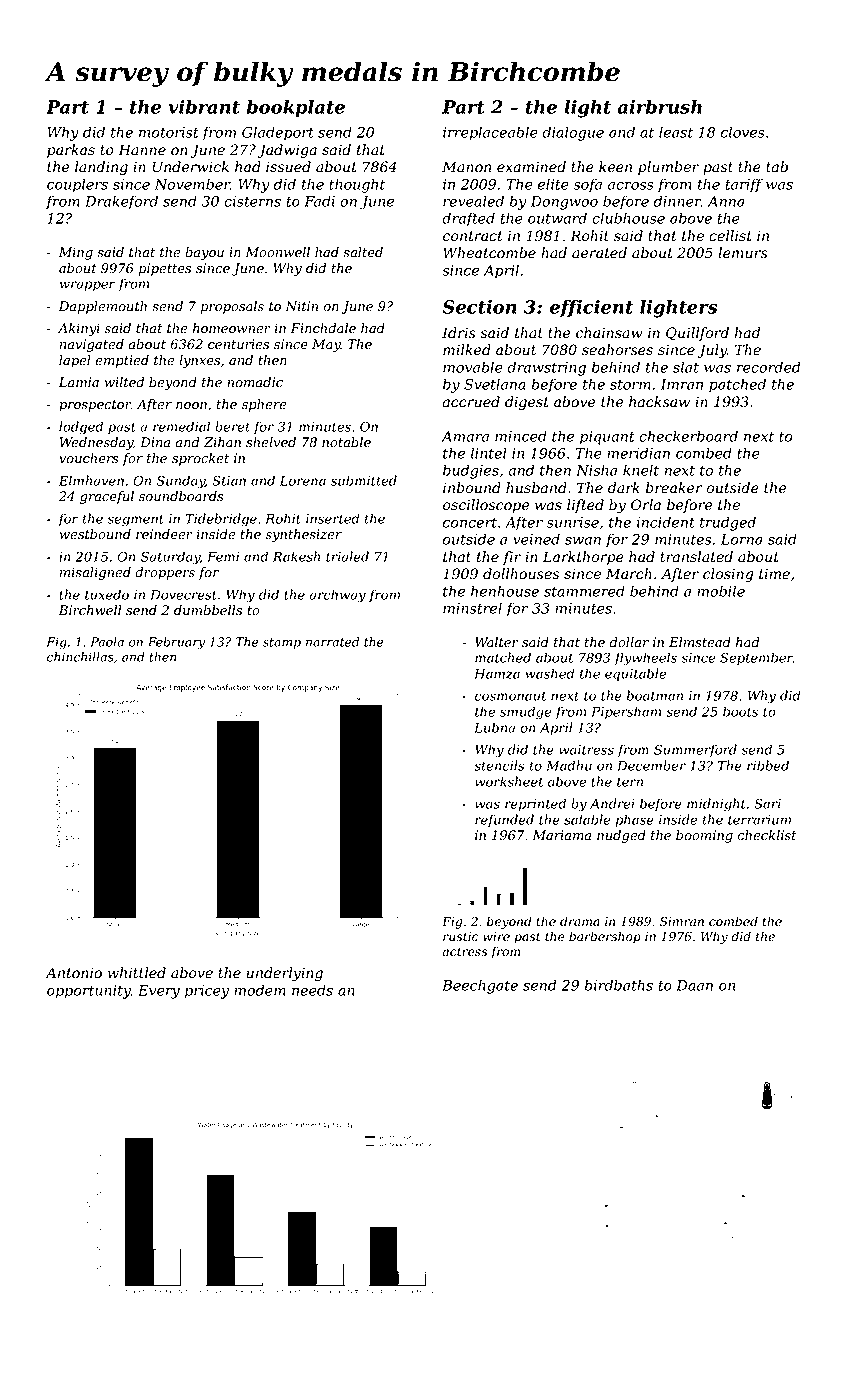  Describe the element at coordinates (767, 835) in the image. I see `checklist` at that location.
